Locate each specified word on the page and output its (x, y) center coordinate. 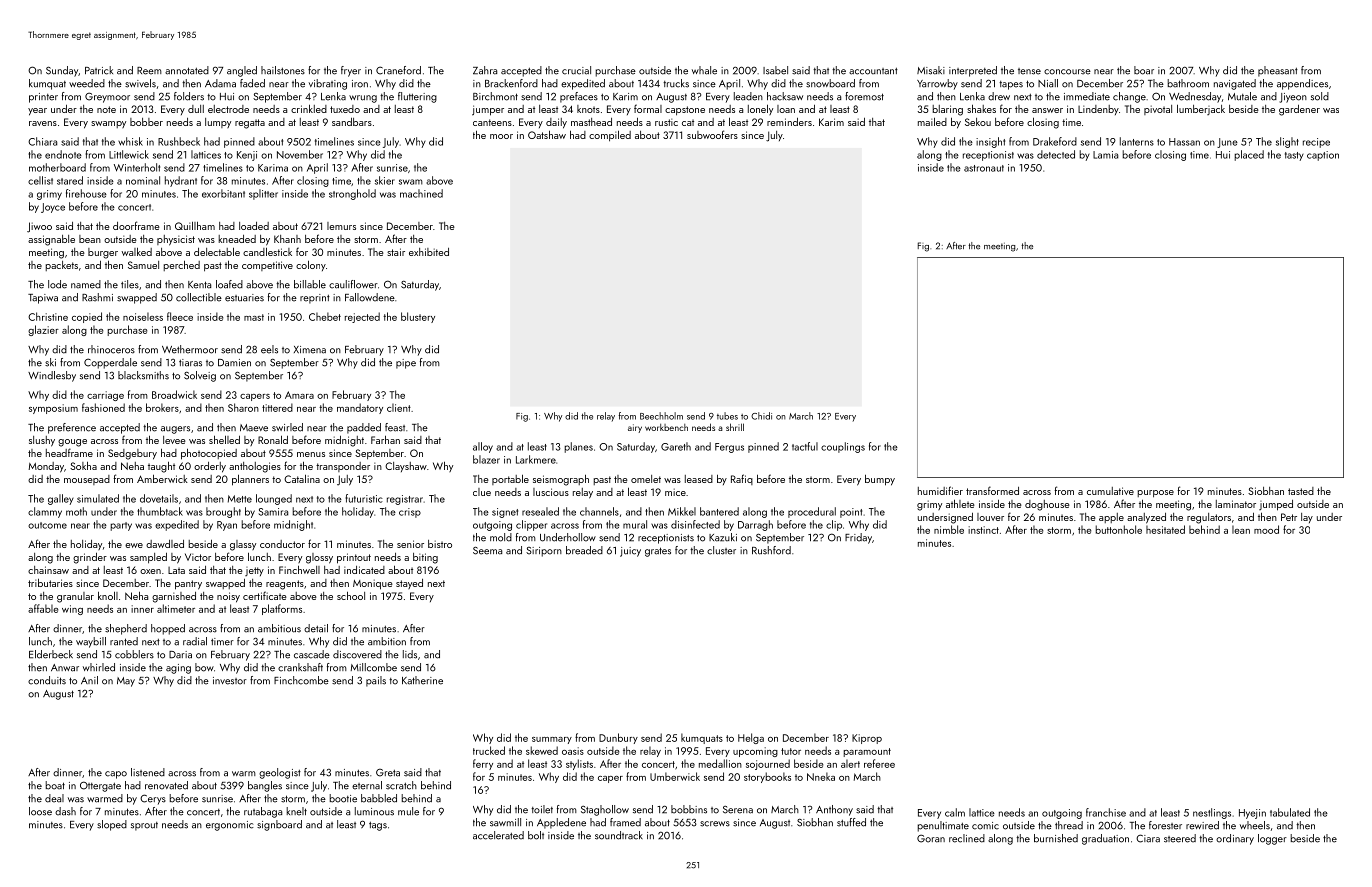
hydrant (181, 181)
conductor (282, 544)
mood (1266, 529)
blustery (418, 317)
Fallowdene (370, 297)
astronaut (984, 168)
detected (1056, 154)
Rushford (771, 550)
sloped (112, 825)
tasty (1294, 156)
